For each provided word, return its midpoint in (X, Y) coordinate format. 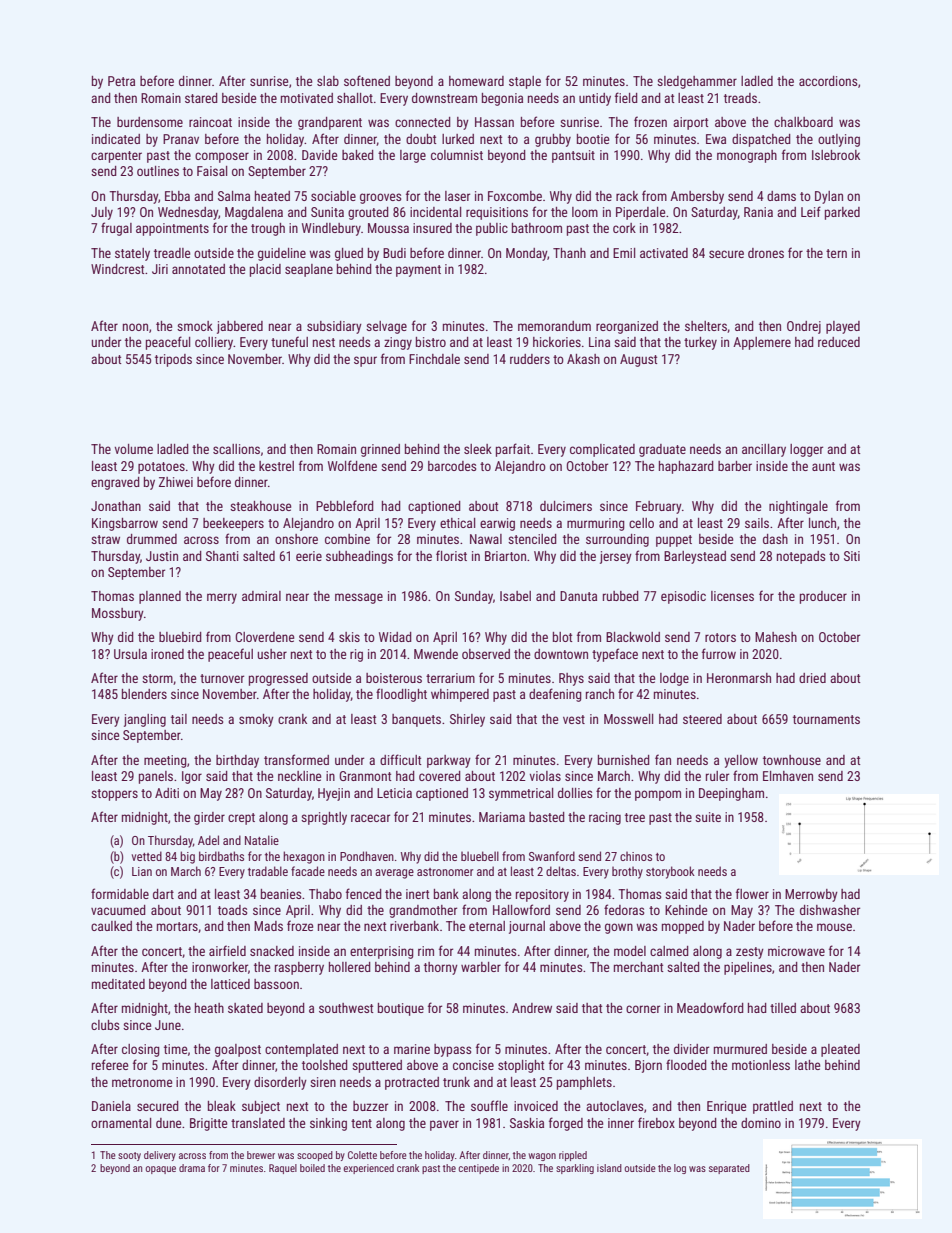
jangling (145, 720)
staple (525, 82)
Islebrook (836, 155)
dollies (575, 793)
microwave (796, 951)
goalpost (238, 1050)
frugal (116, 229)
